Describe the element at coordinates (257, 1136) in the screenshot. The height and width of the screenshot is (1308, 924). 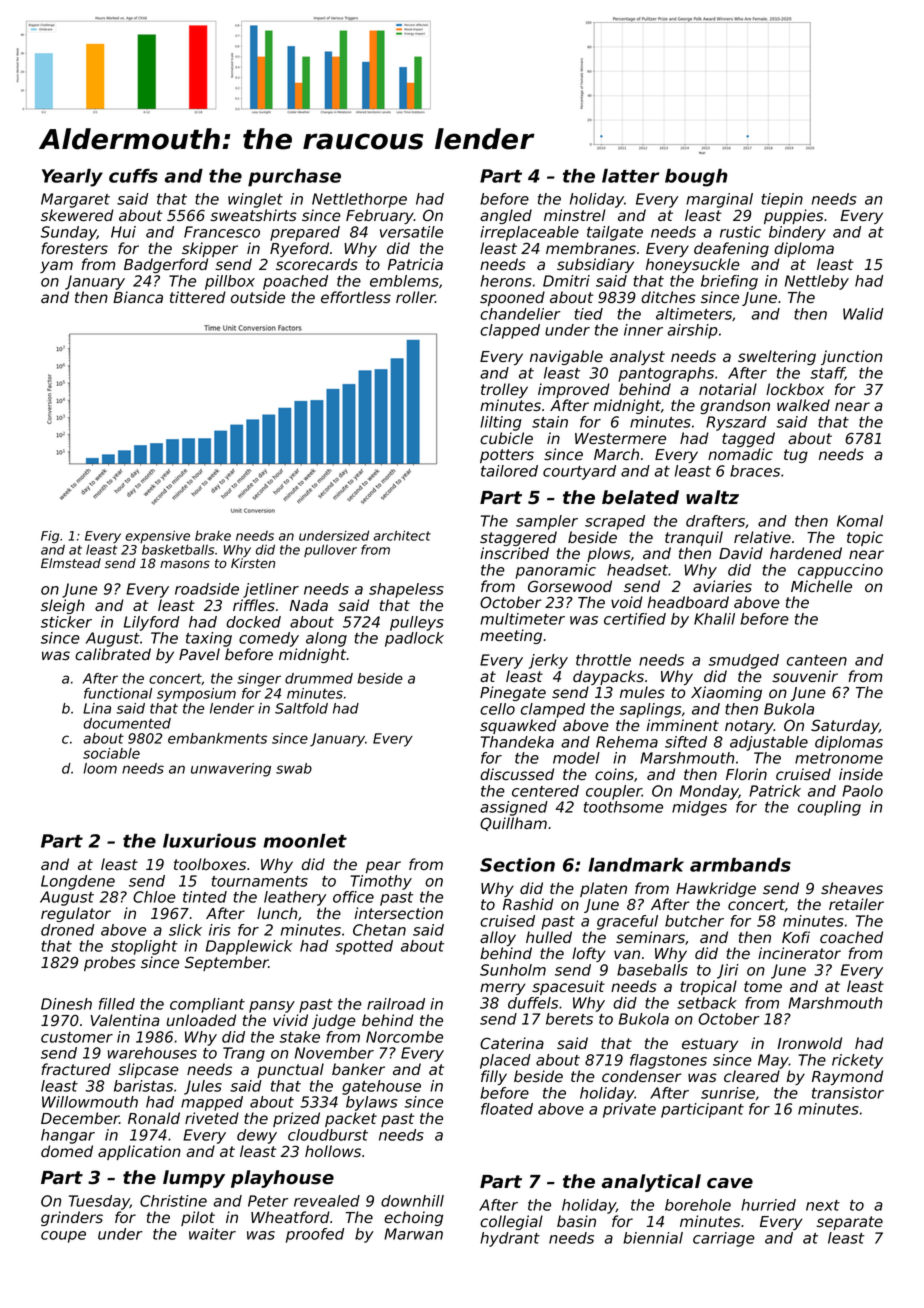
I see `dewy` at that location.
